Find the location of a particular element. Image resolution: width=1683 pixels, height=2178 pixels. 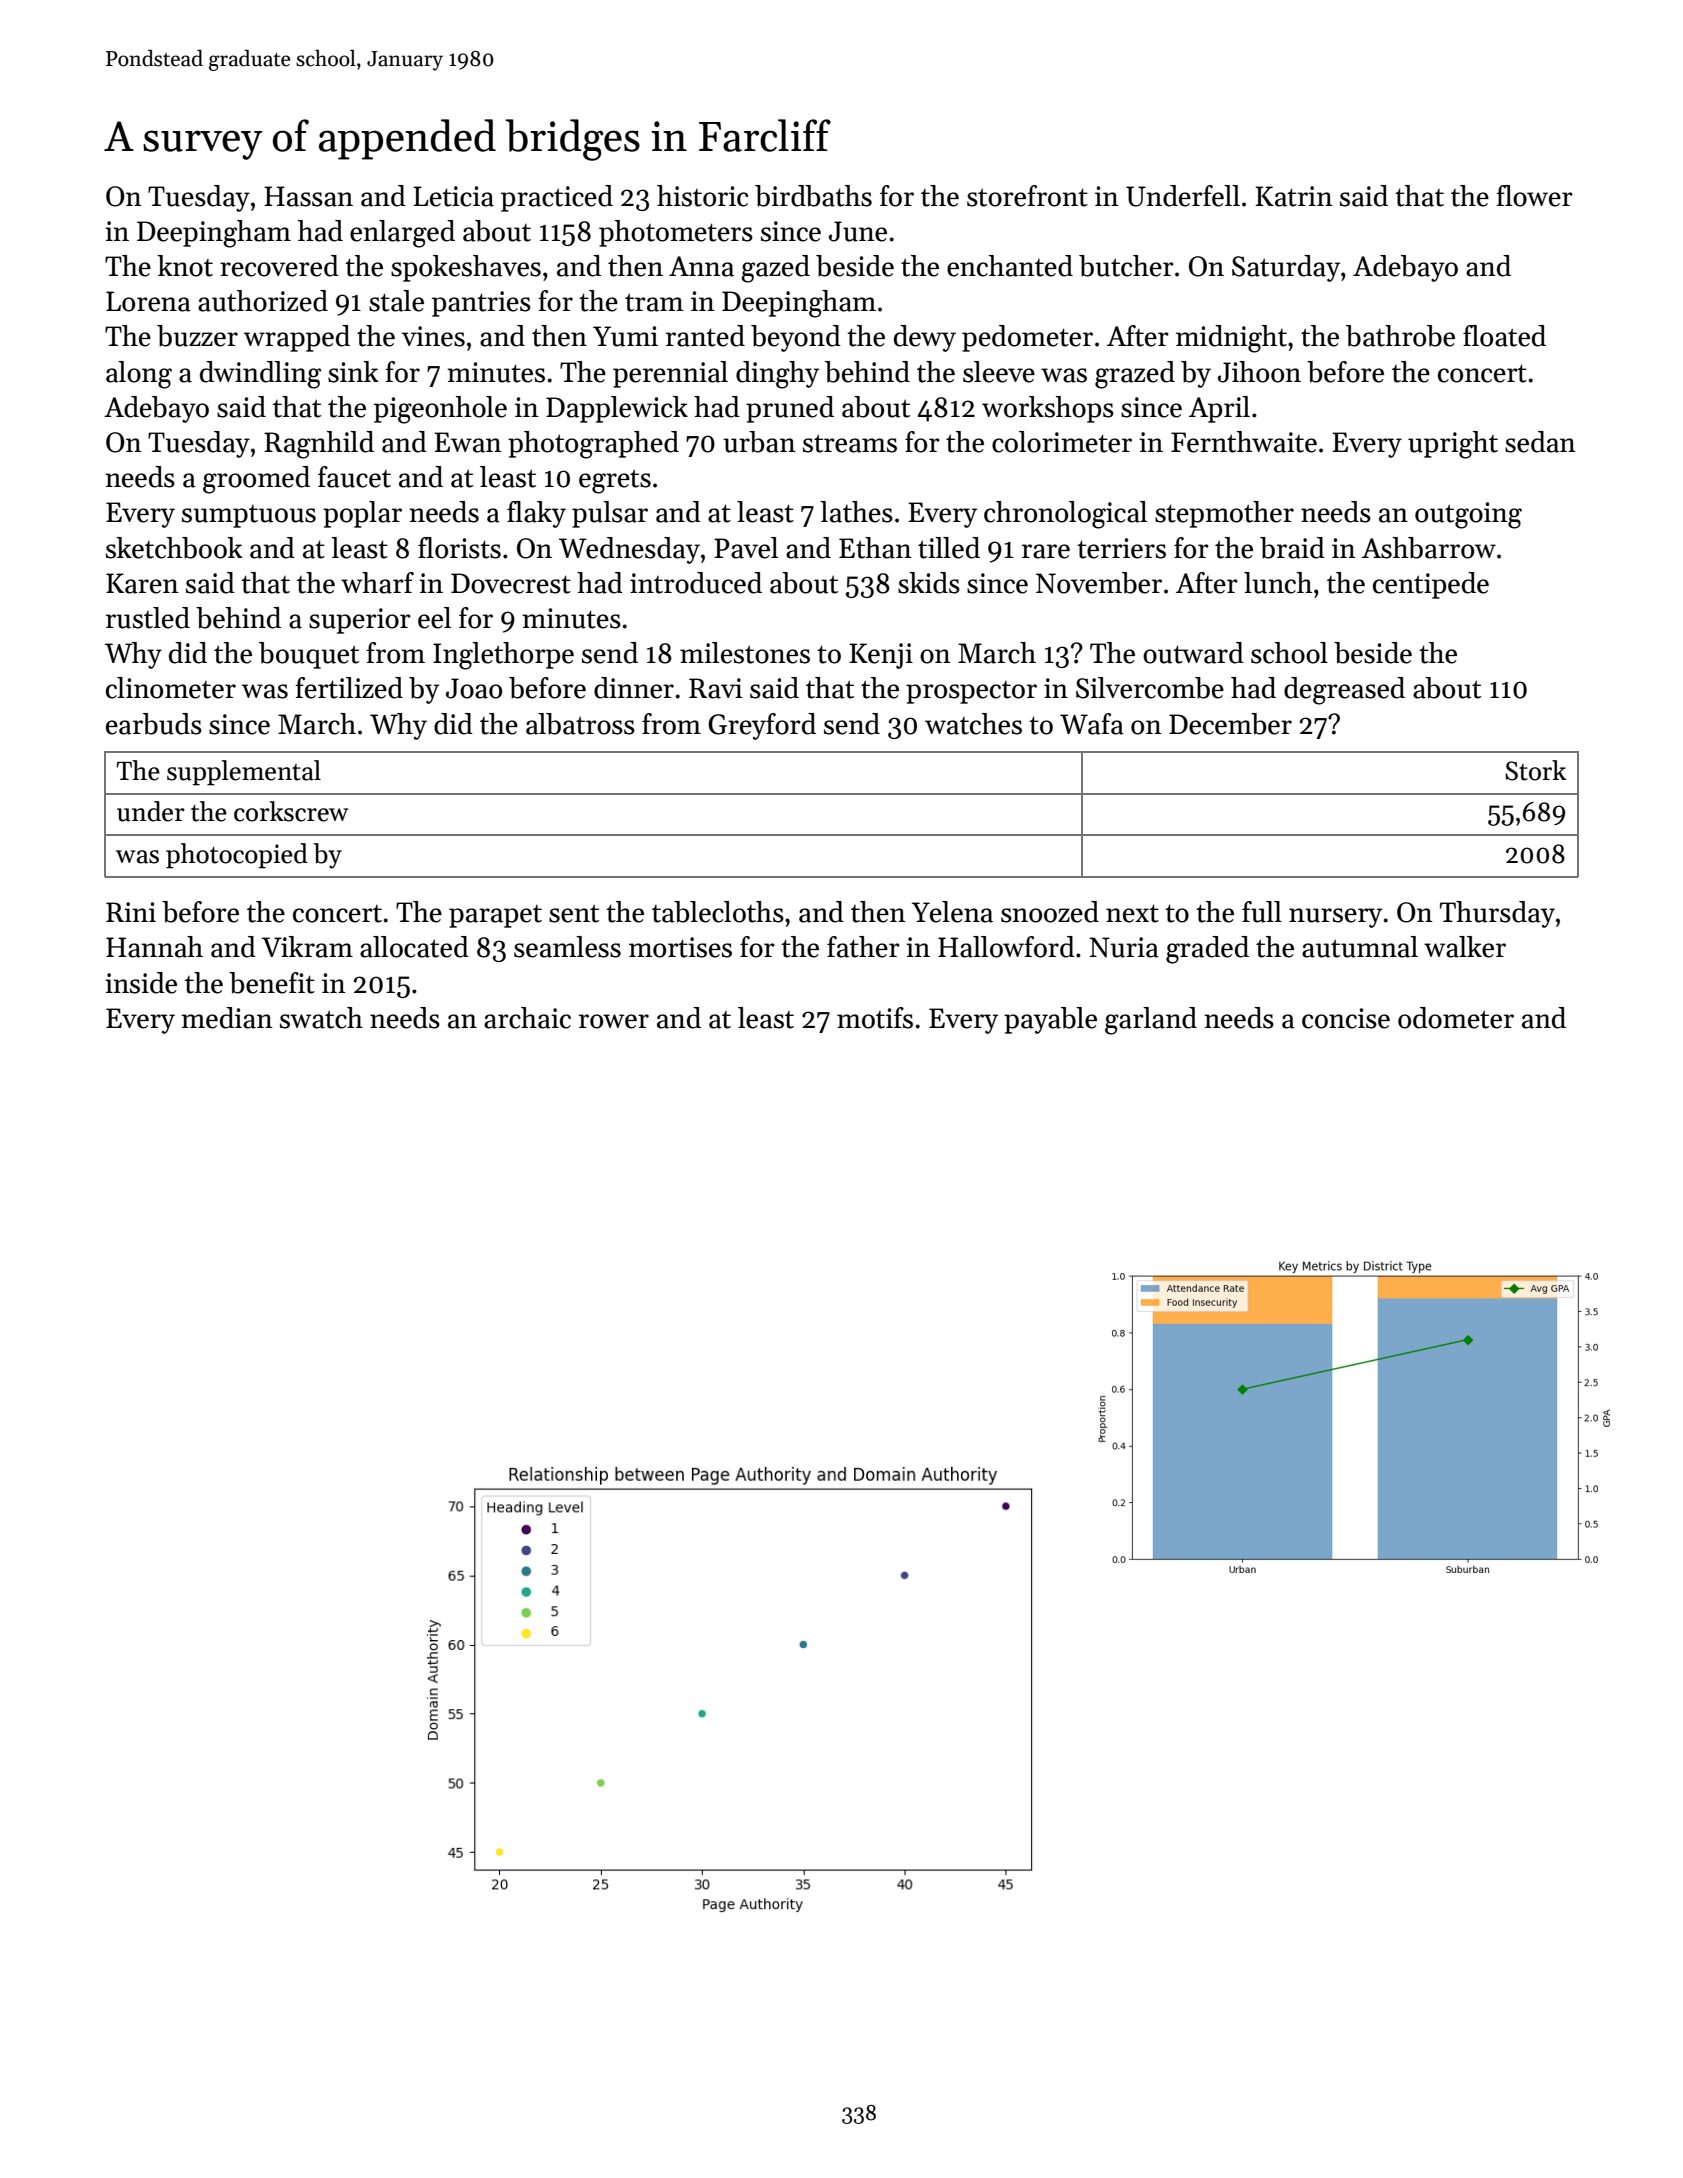

motifs is located at coordinates (875, 1018).
